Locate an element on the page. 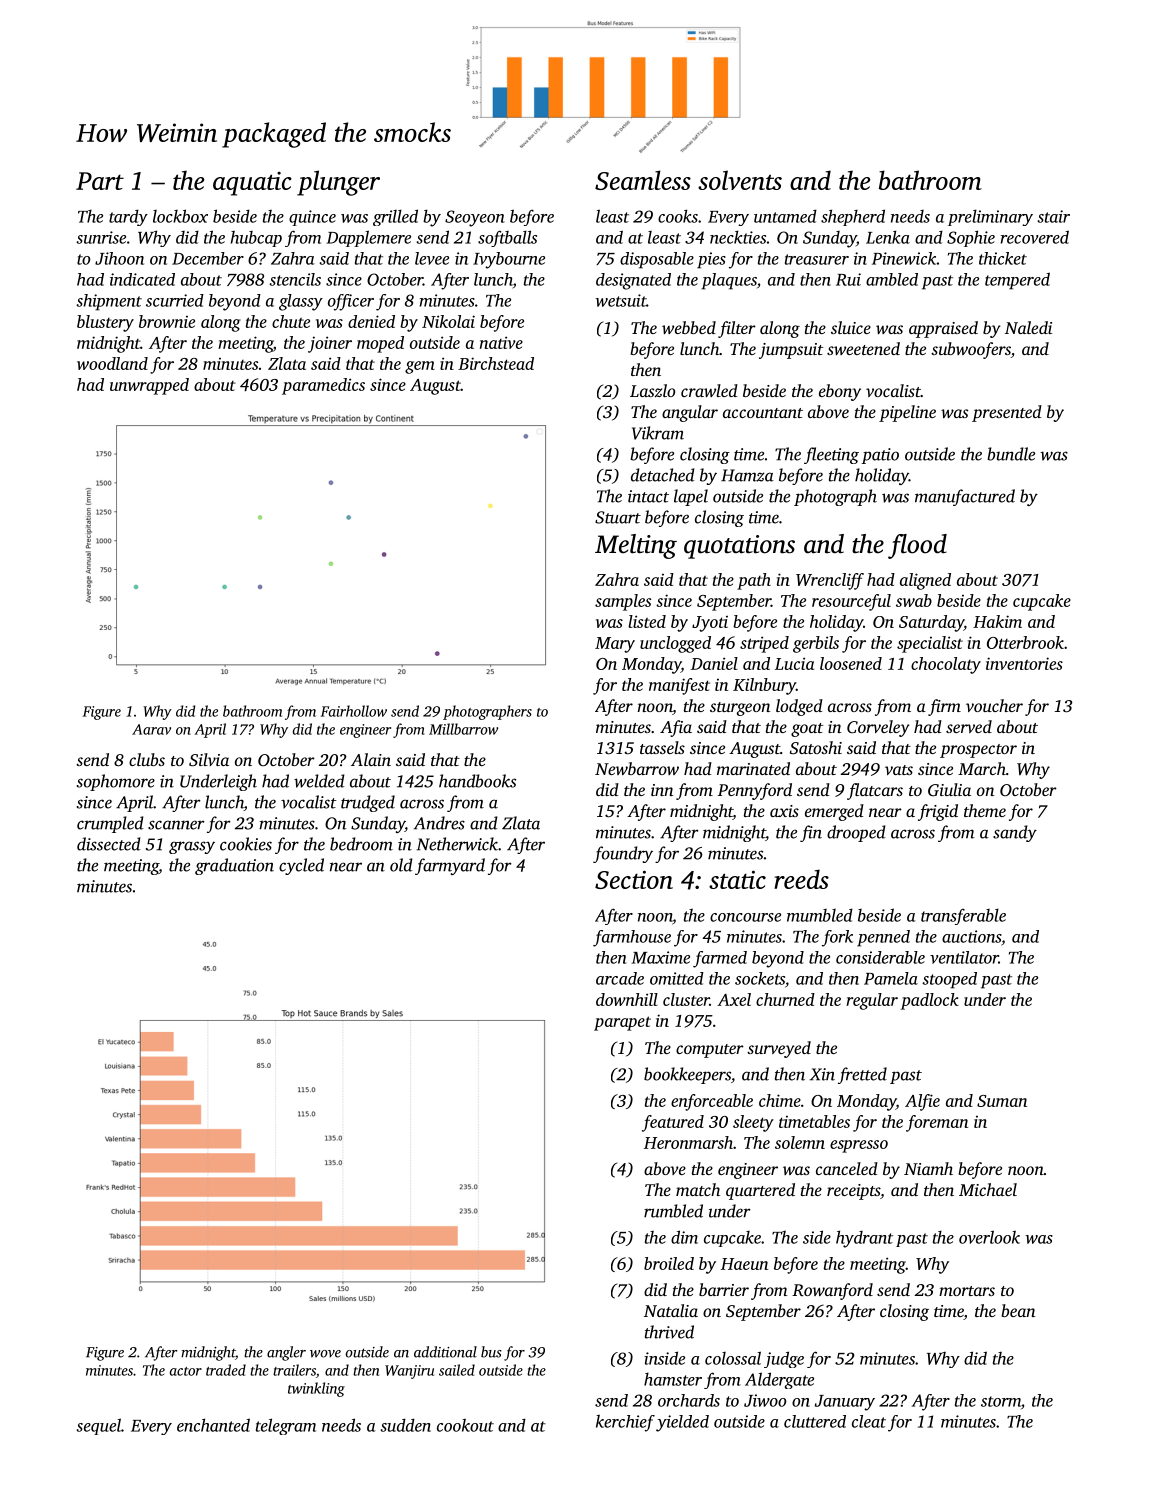 The height and width of the page is (1489, 1150). cookies is located at coordinates (246, 844).
